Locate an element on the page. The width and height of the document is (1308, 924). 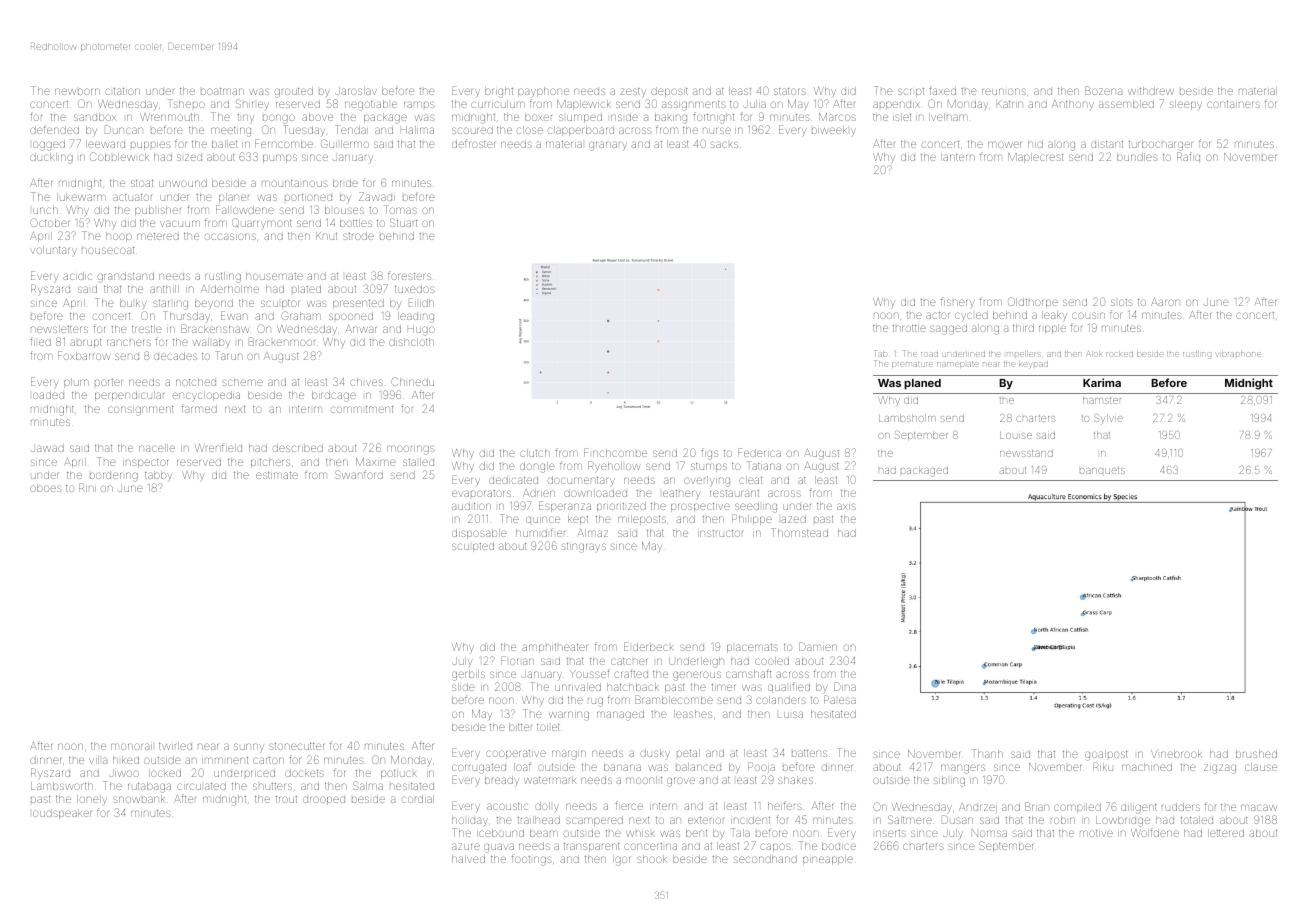
oboes is located at coordinates (46, 488).
